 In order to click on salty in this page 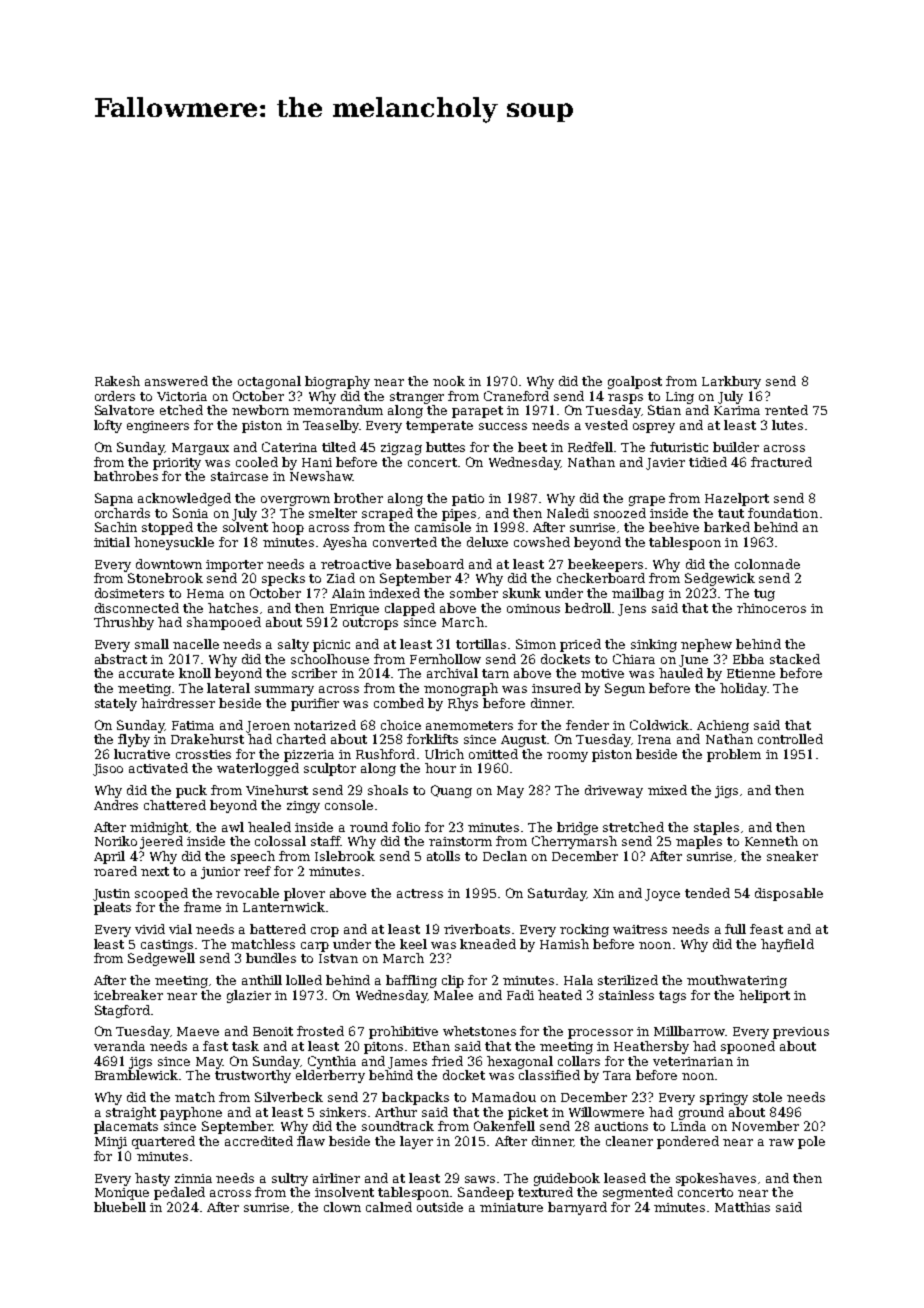, I will do `click(293, 645)`.
